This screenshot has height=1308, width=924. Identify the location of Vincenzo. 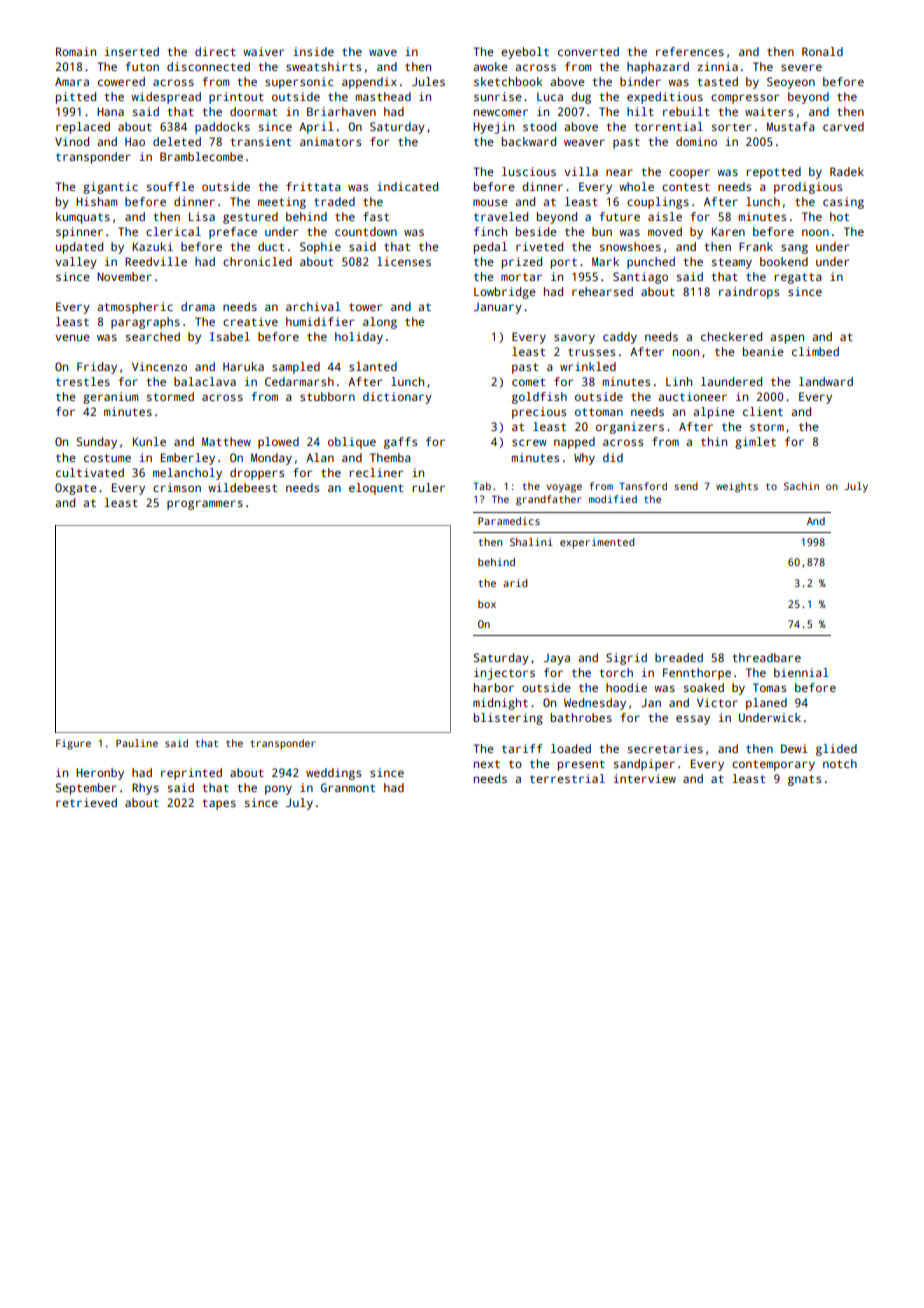
(159, 366).
